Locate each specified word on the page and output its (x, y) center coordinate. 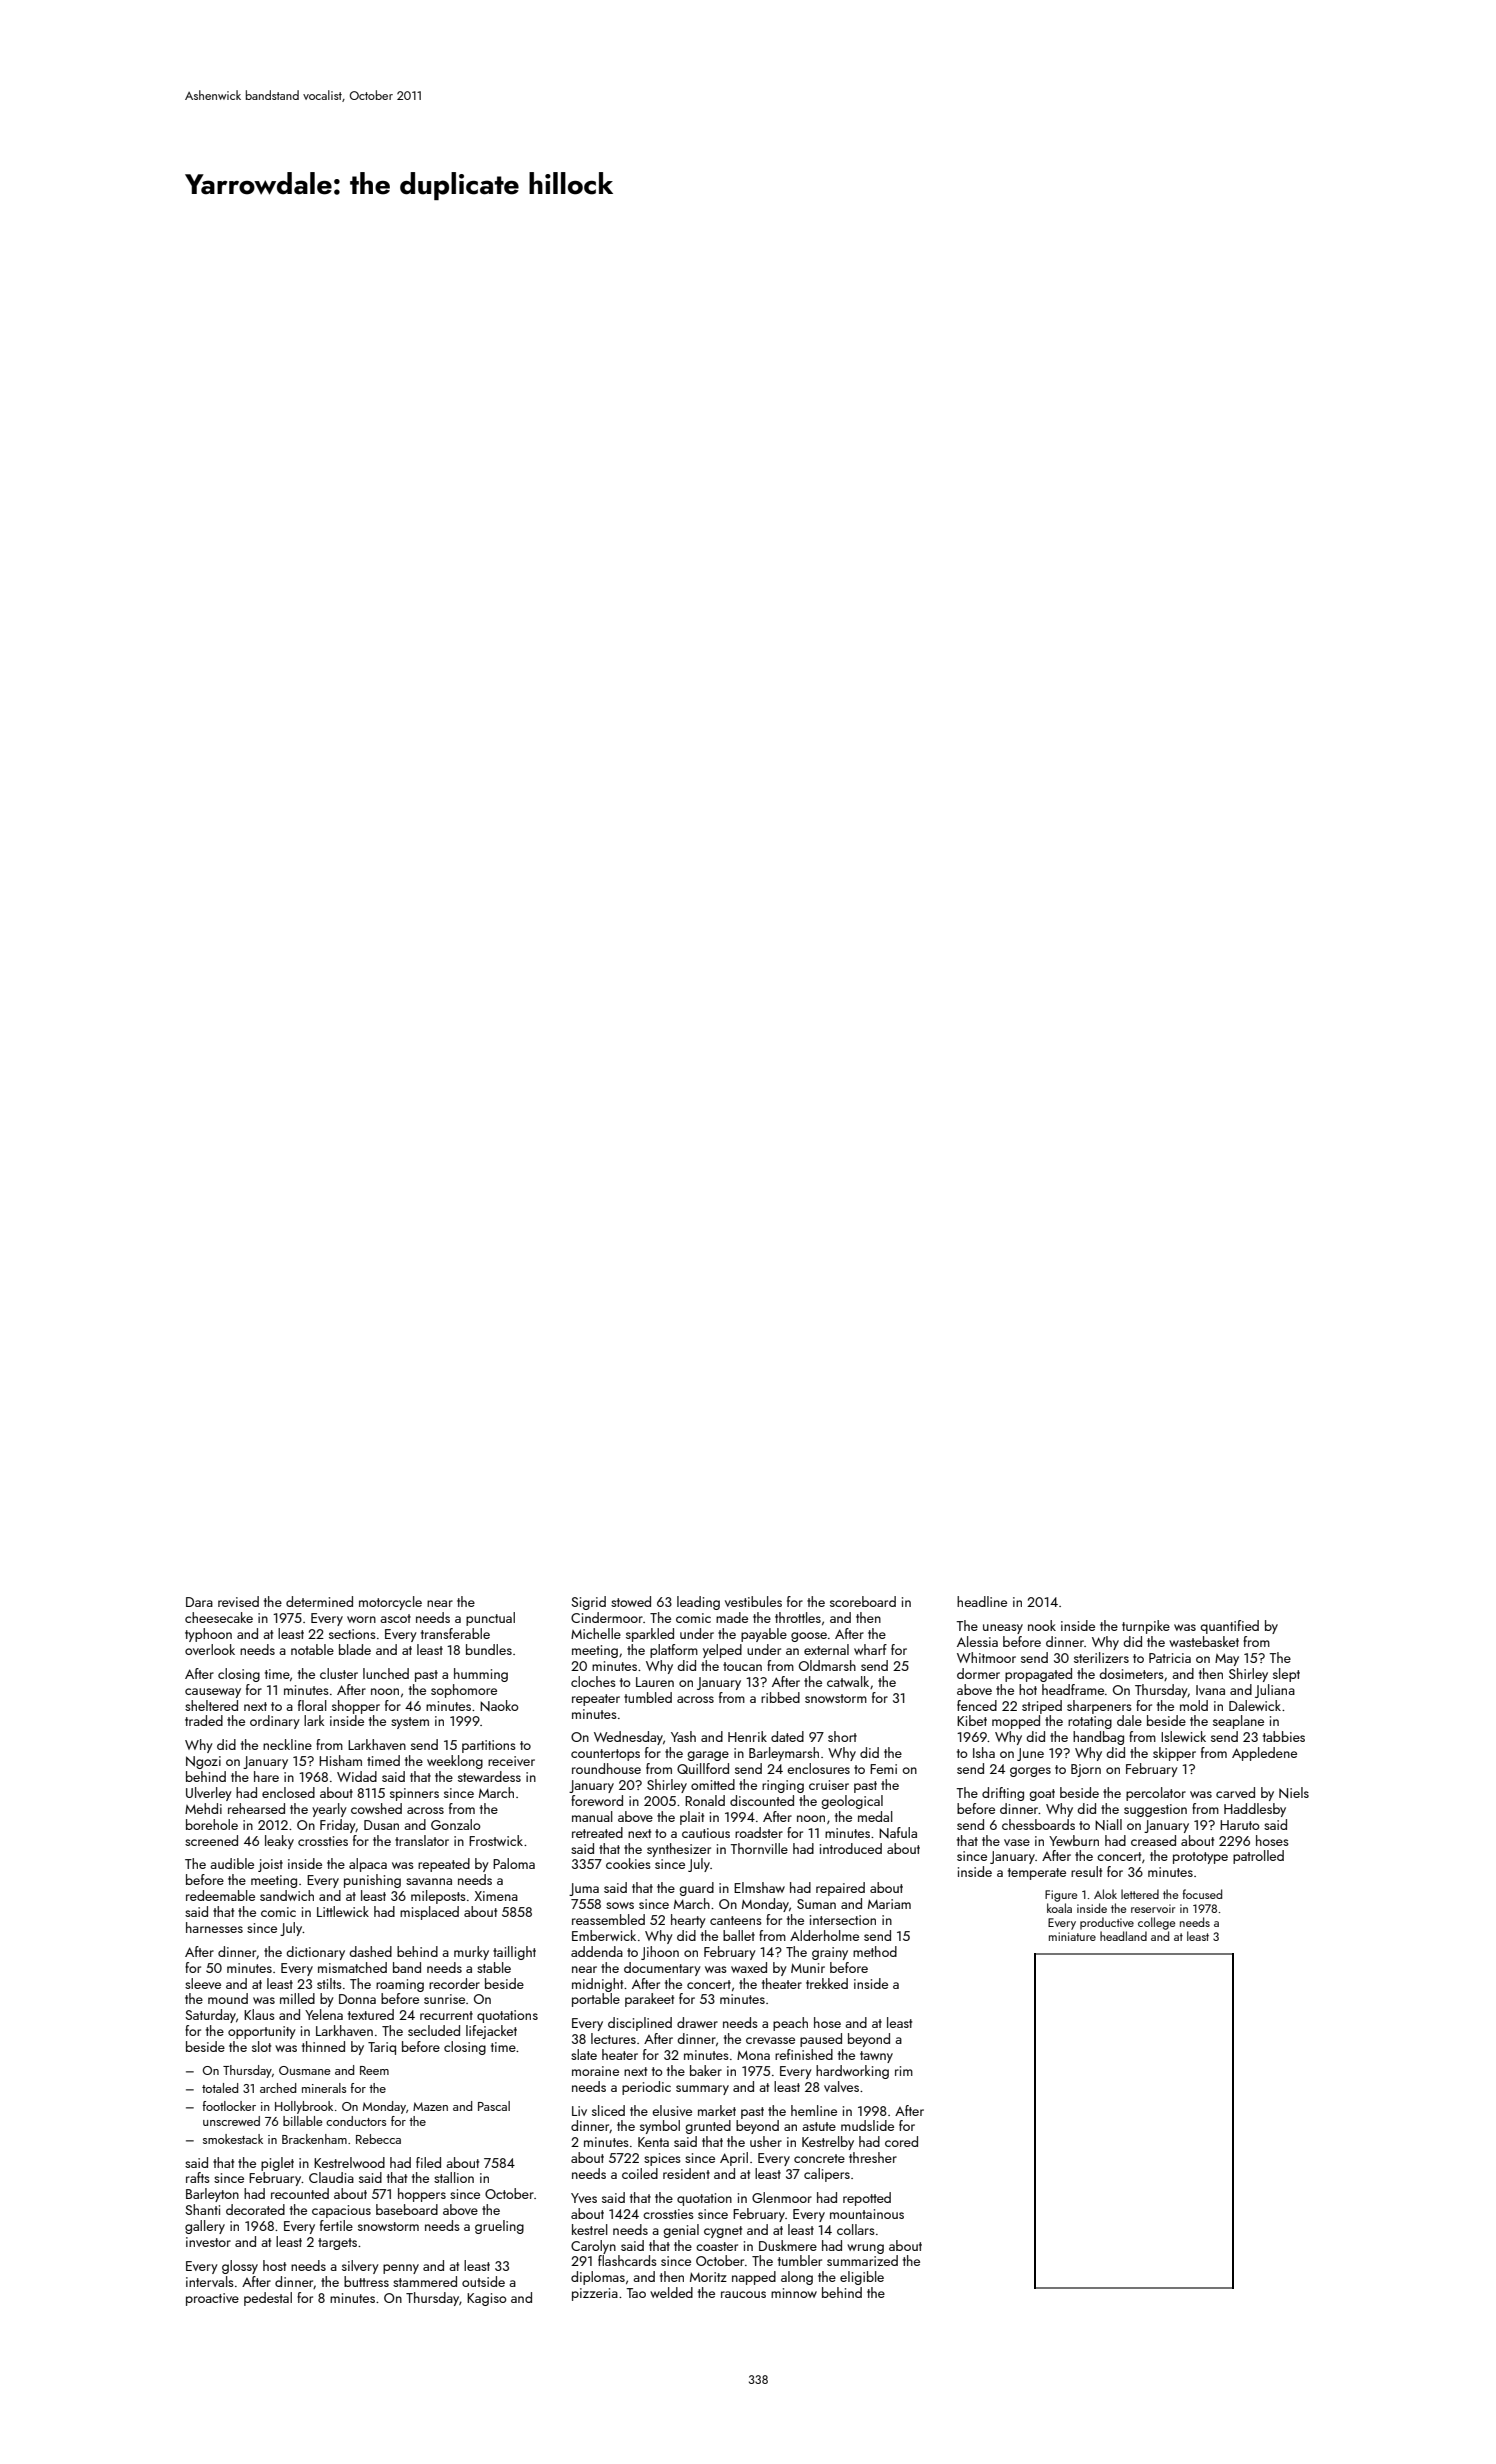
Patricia (1170, 1658)
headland (1123, 1936)
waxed (749, 1967)
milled (297, 1998)
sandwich (287, 1895)
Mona (753, 2055)
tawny (876, 2057)
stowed (631, 1601)
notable (312, 1649)
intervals (210, 2281)
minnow (794, 2293)
